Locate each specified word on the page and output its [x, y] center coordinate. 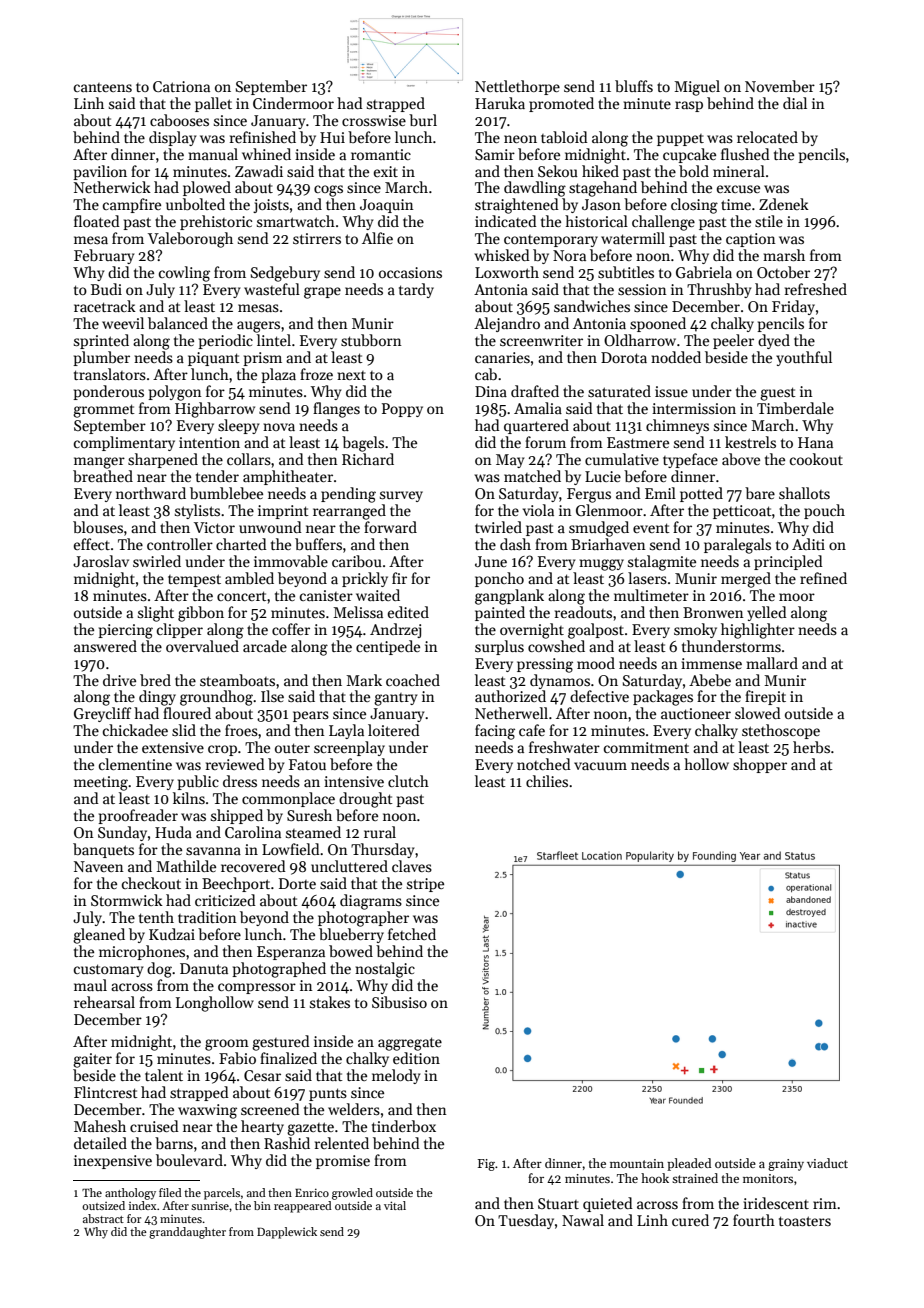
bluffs [634, 86]
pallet [213, 104]
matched [532, 476]
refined [823, 578]
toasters [805, 1221]
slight [156, 614]
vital [395, 1205]
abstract [103, 1218]
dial [795, 103]
